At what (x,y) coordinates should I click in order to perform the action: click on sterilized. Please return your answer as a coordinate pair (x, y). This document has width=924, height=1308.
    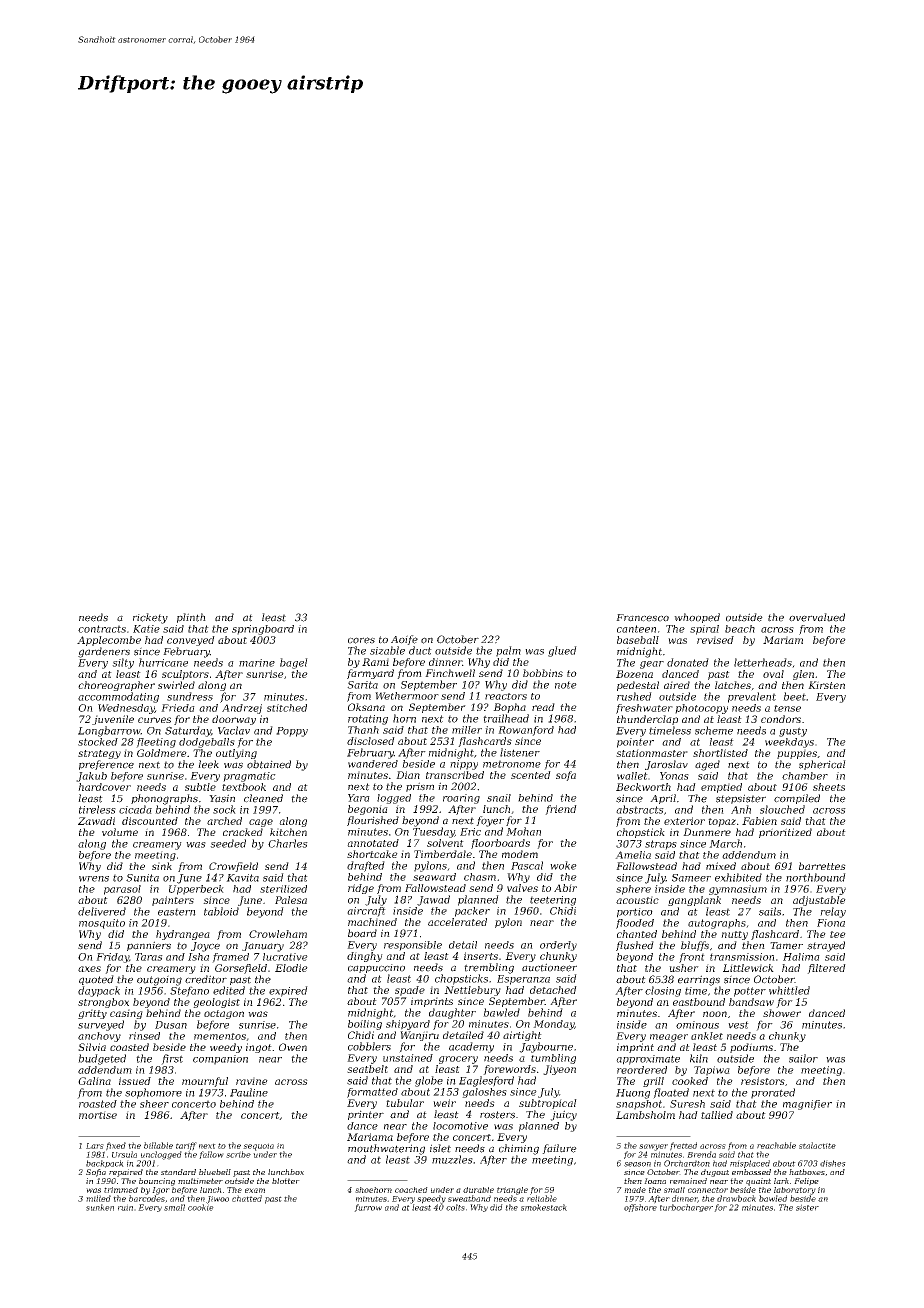
    Looking at the image, I should click on (283, 889).
